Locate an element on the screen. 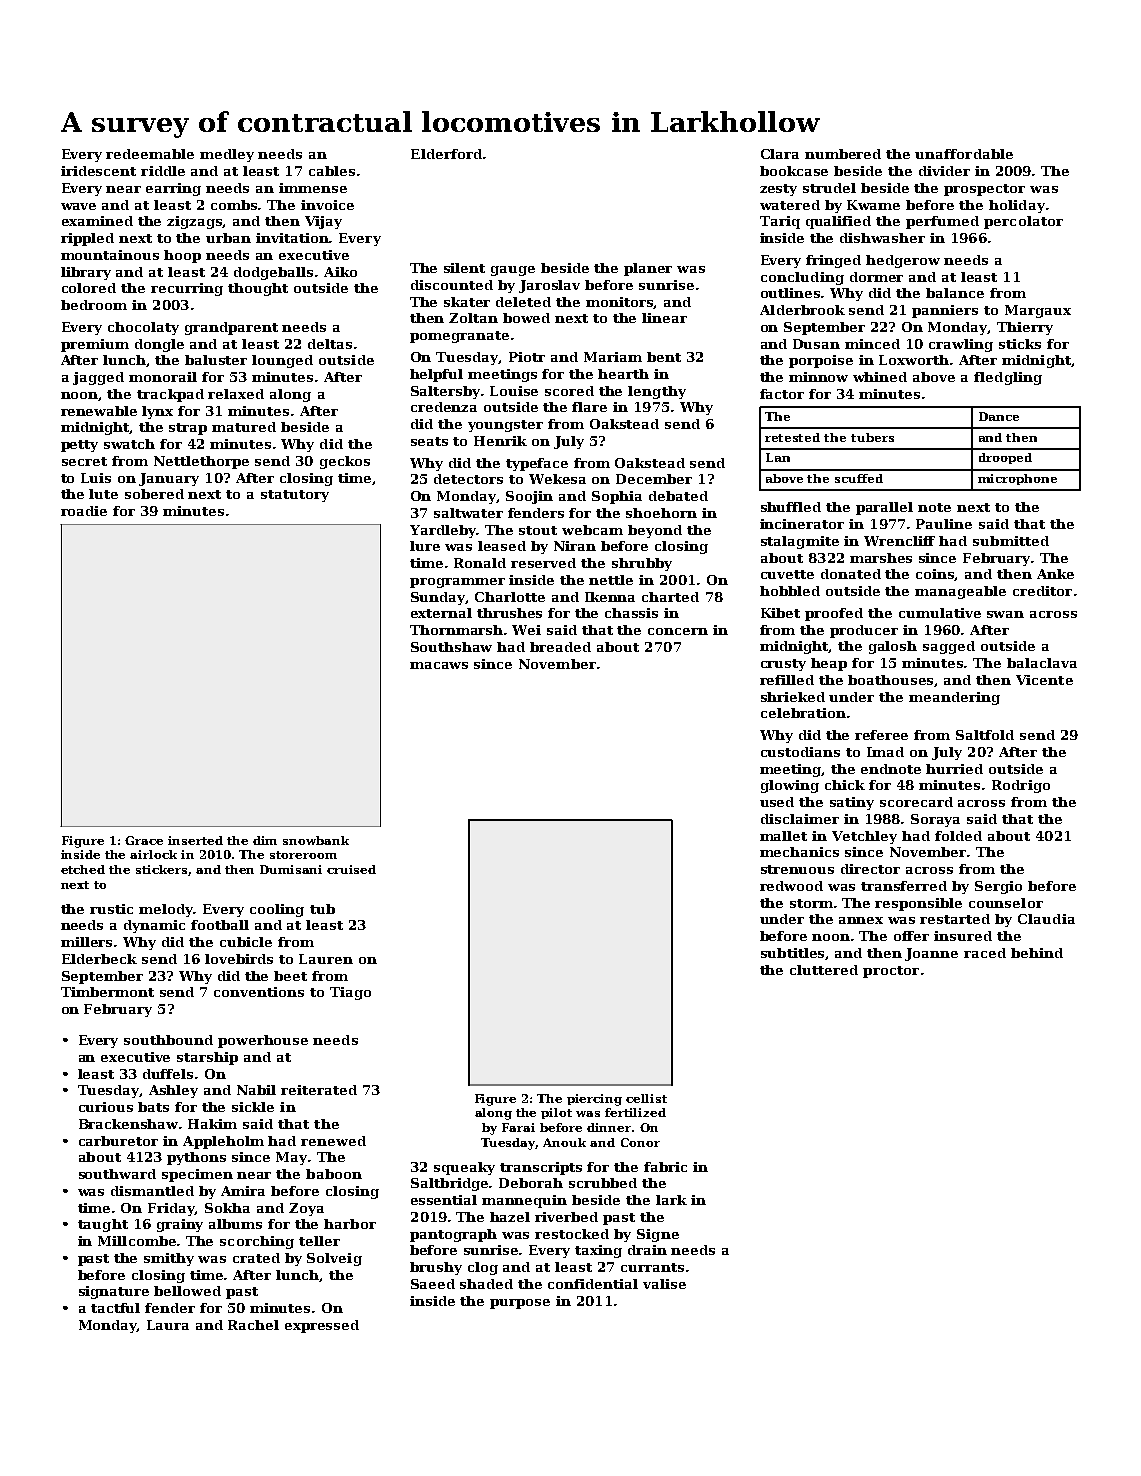  redeemable is located at coordinates (150, 154).
